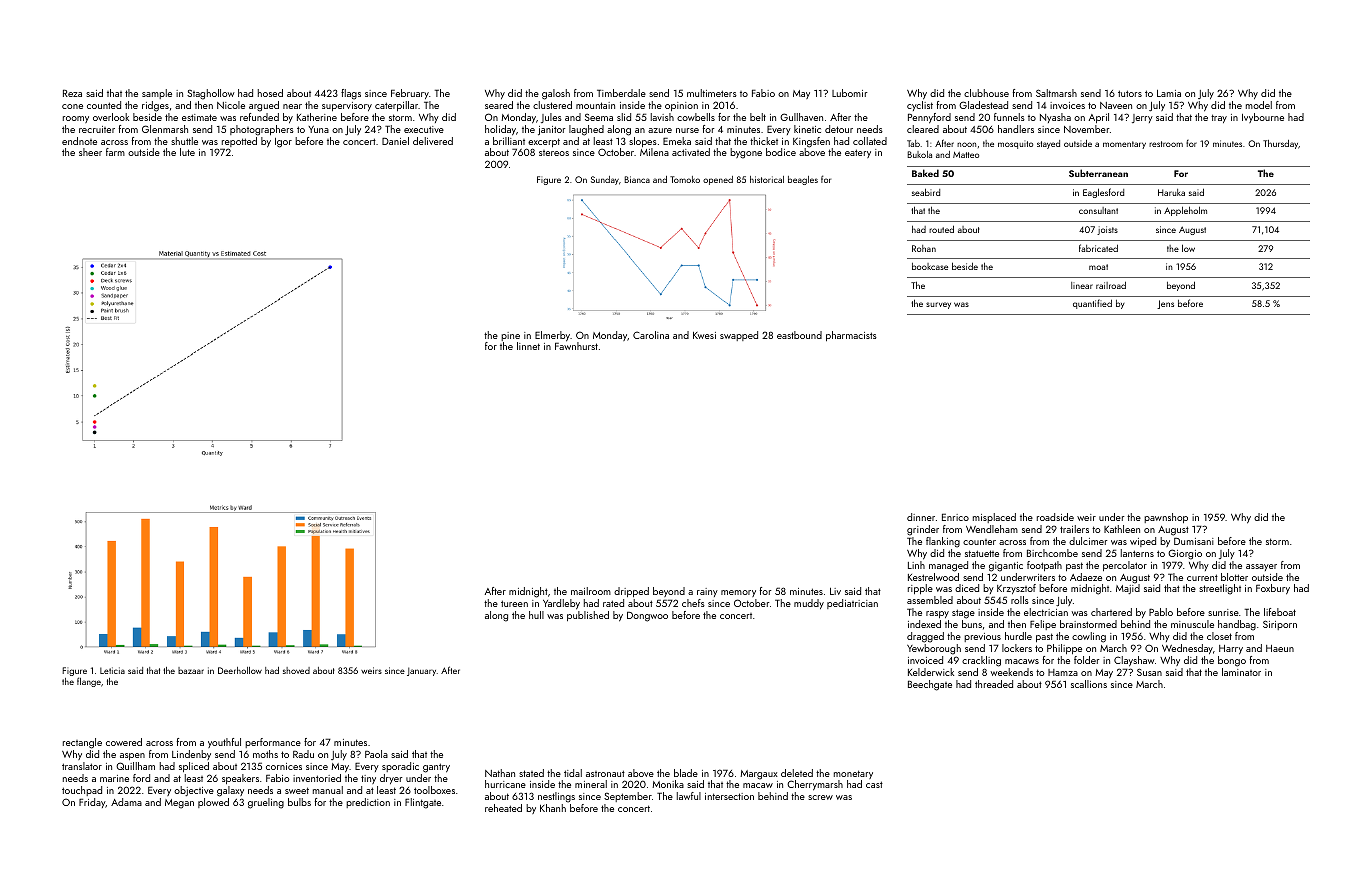  What do you see at coordinates (1280, 625) in the screenshot?
I see `Siriporn` at bounding box center [1280, 625].
